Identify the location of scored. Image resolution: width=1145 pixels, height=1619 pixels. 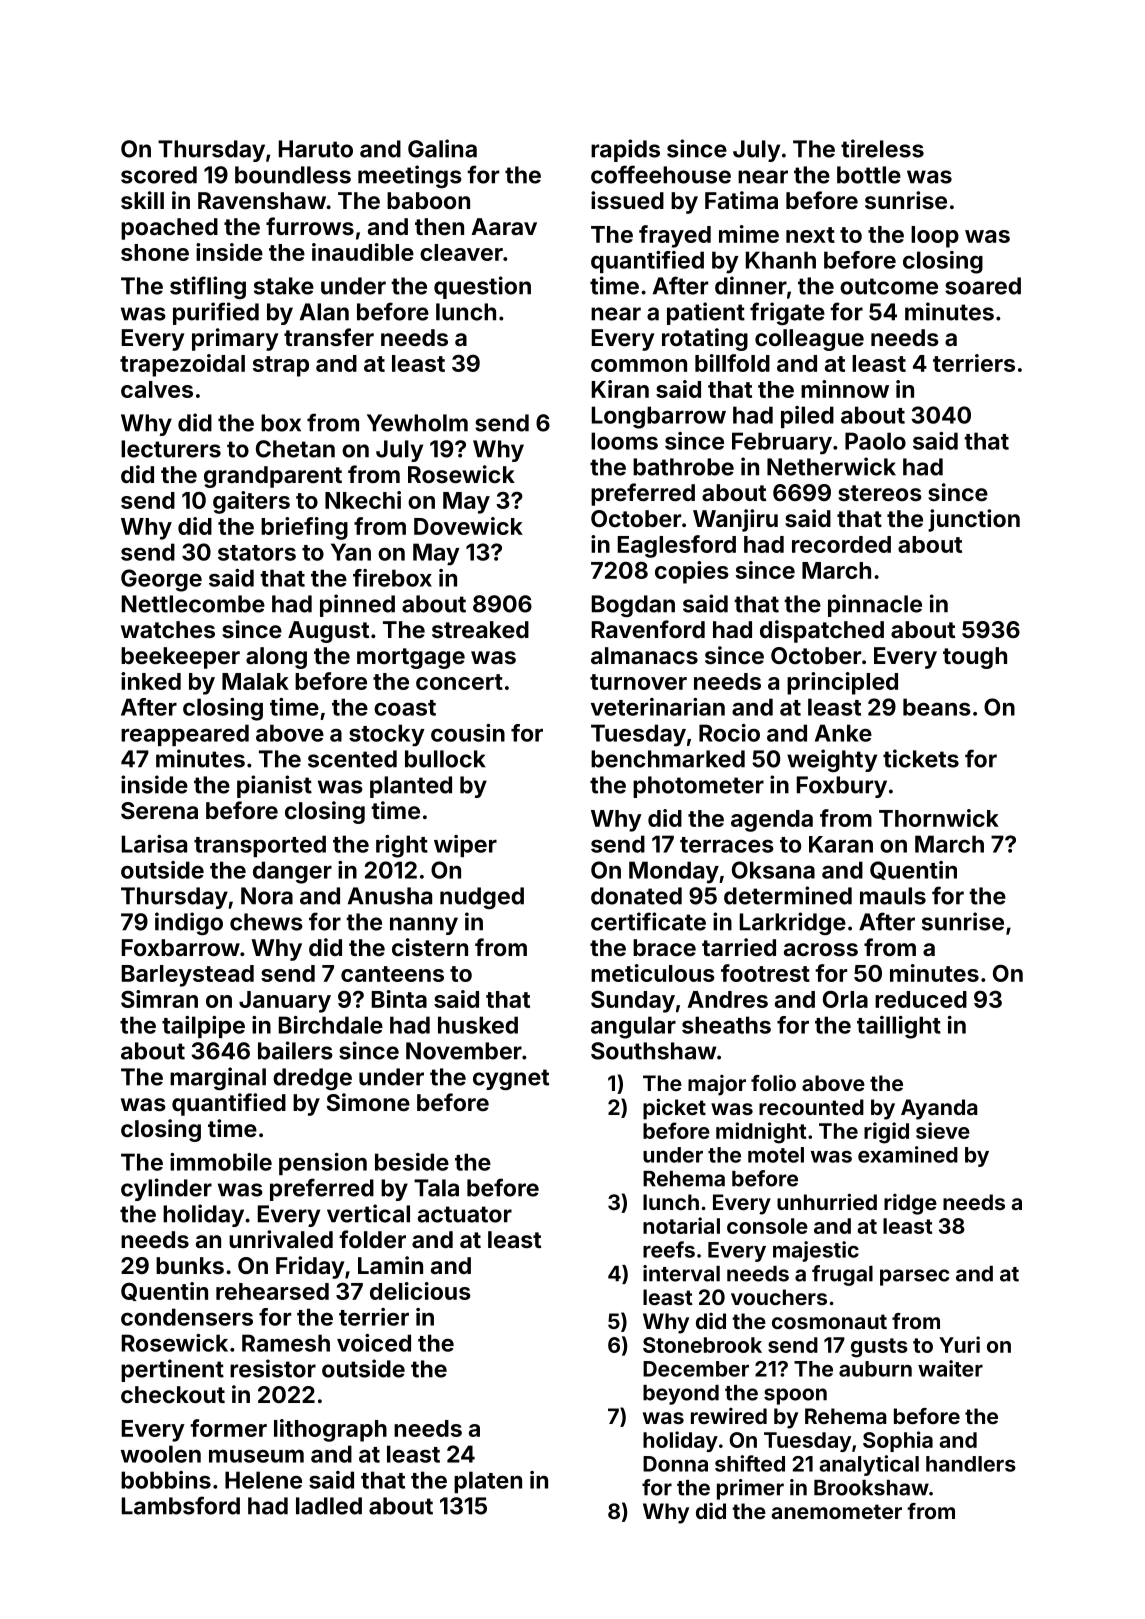
(159, 175).
